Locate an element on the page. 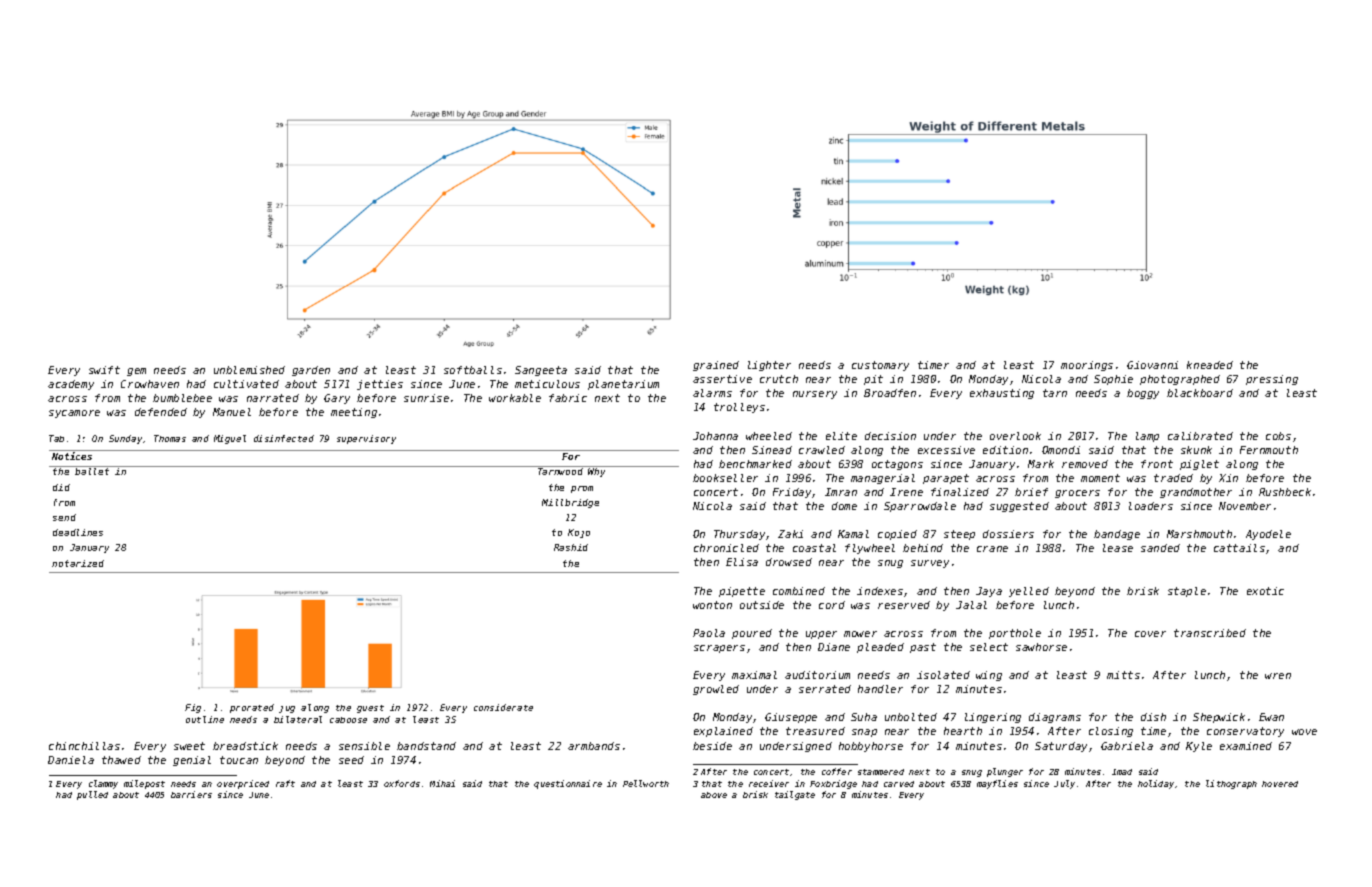 The image size is (1372, 887). Miguel is located at coordinates (230, 439).
